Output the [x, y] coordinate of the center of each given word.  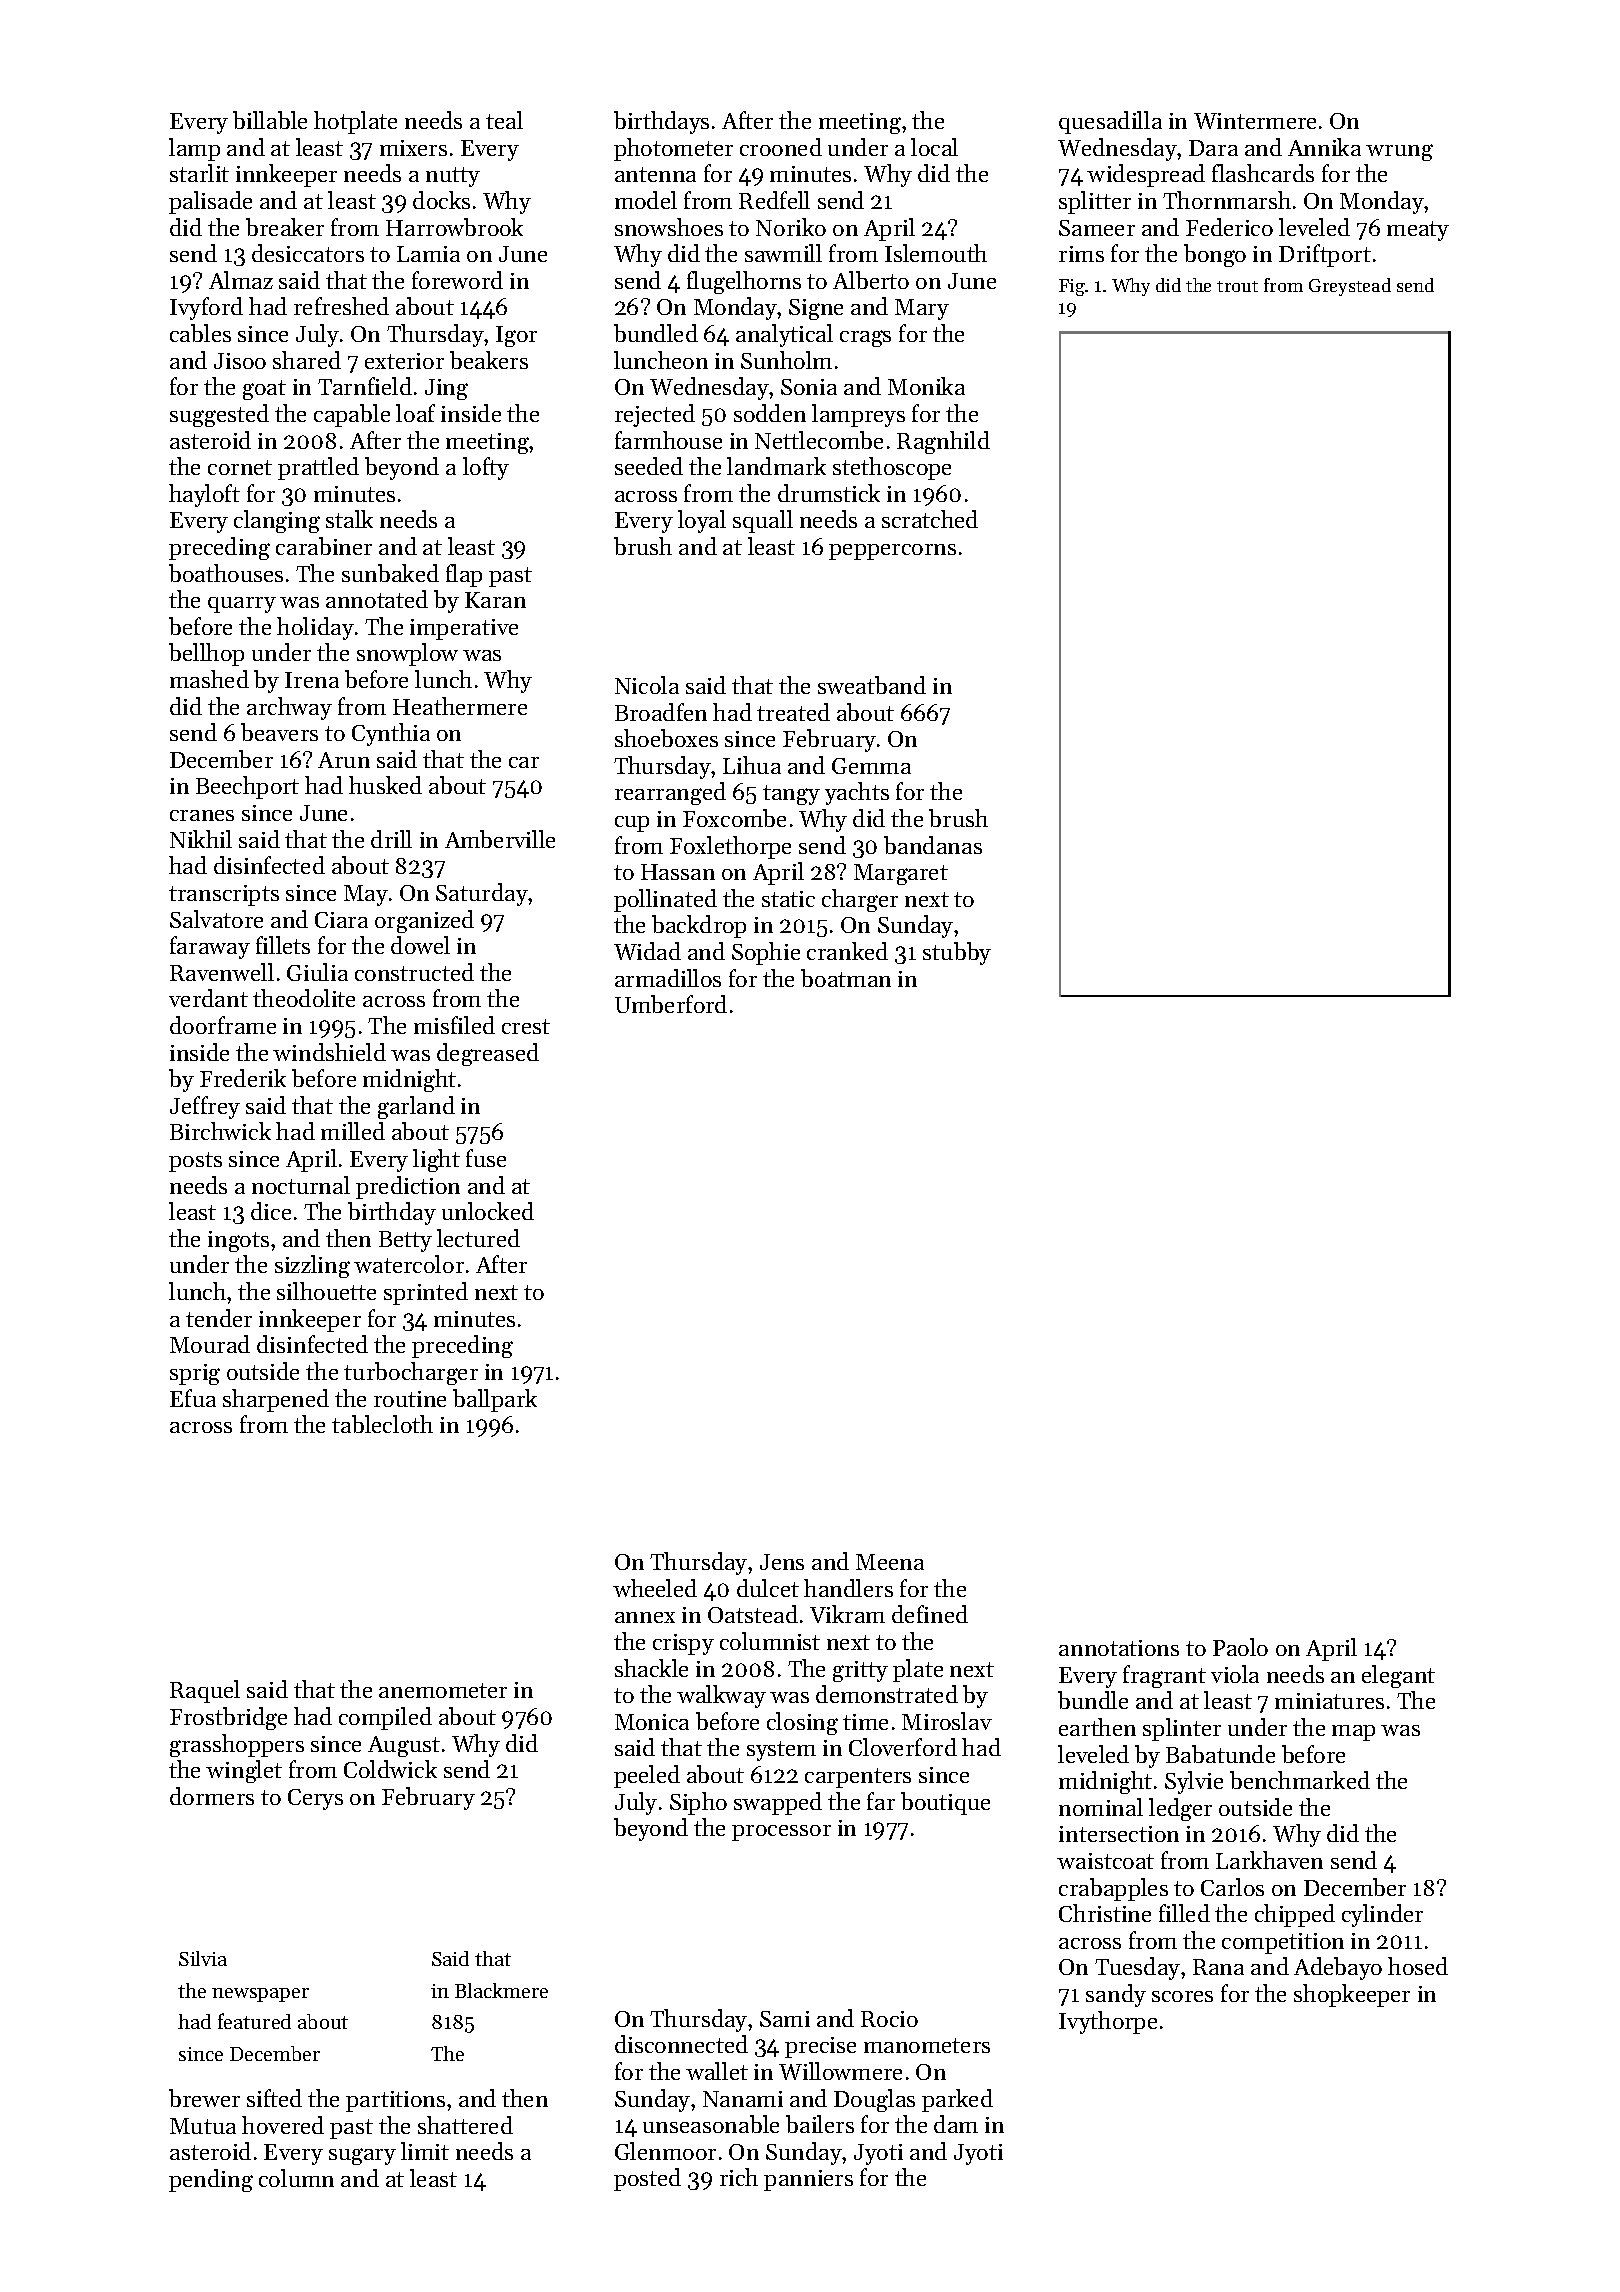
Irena [312, 680]
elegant [1398, 1676]
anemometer [443, 1690]
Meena [890, 1562]
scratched [930, 519]
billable [270, 120]
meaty [1418, 231]
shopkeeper [1352, 1995]
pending [211, 2180]
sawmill [783, 253]
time [865, 1722]
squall [763, 521]
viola [1235, 1674]
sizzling [312, 1266]
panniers [808, 2180]
